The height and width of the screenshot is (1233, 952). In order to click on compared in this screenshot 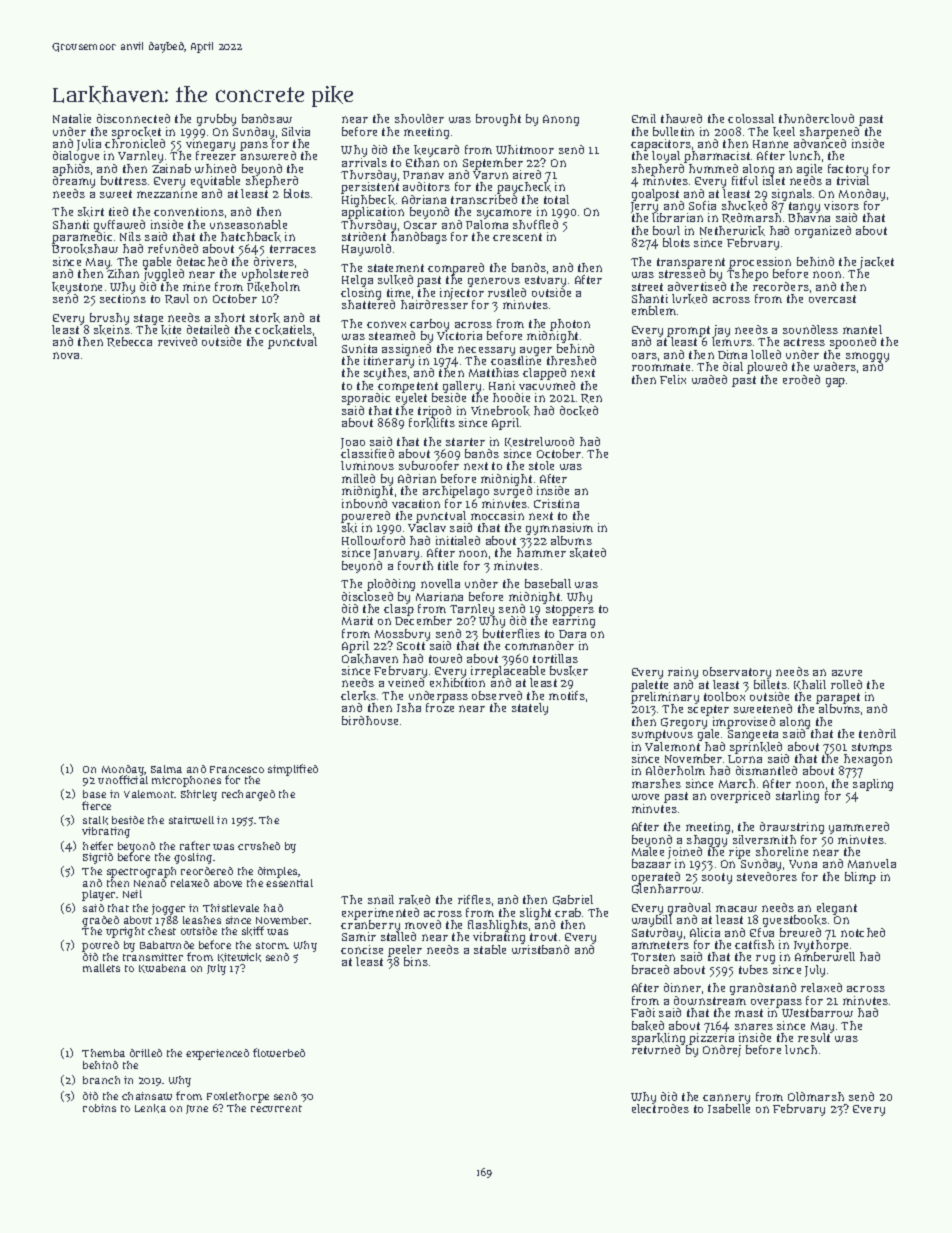, I will do `click(456, 269)`.
